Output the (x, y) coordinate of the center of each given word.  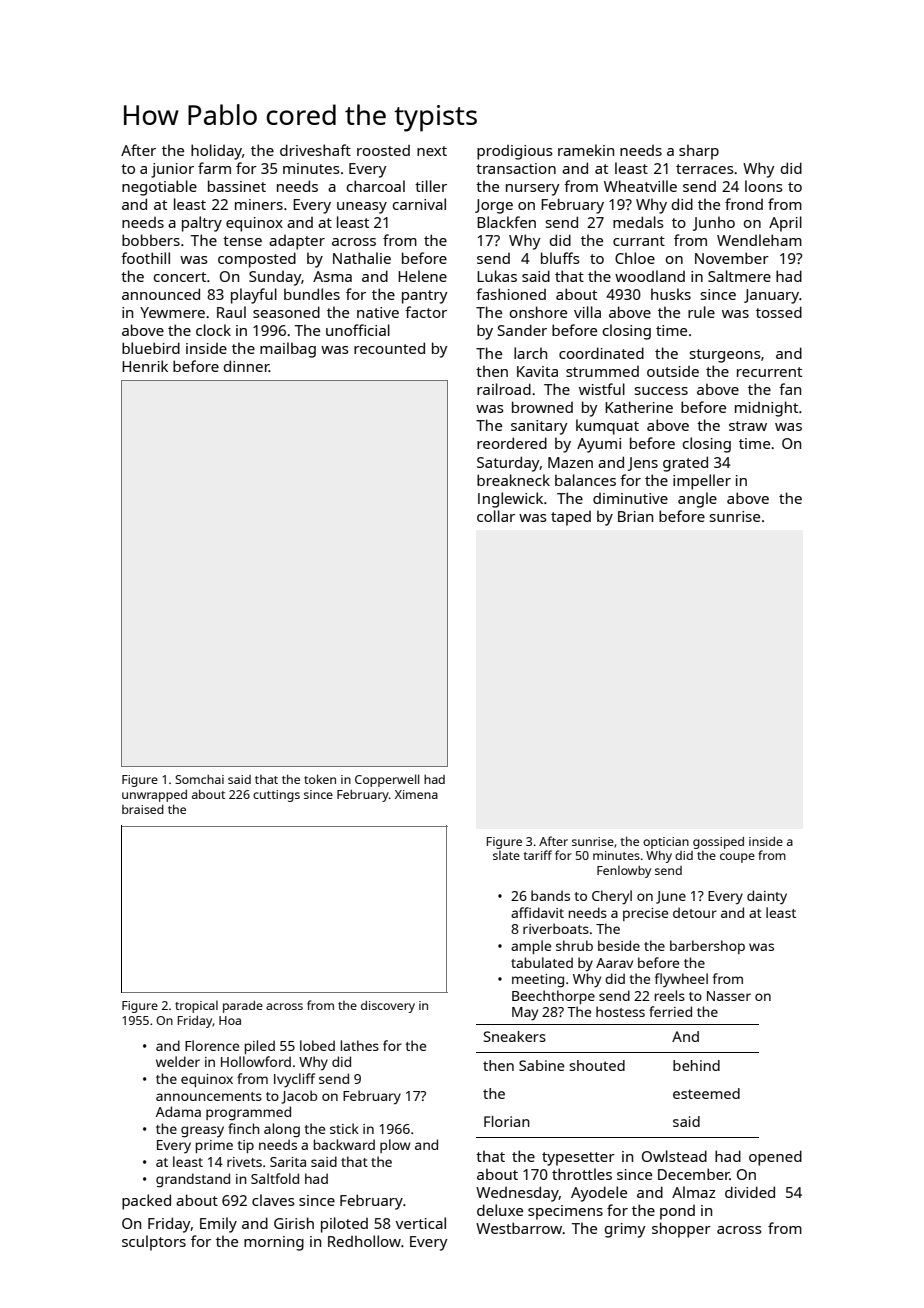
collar (496, 516)
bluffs (560, 258)
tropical (196, 1006)
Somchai (199, 779)
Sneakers (515, 1036)
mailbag (288, 350)
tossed (779, 312)
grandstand (193, 1180)
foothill (145, 258)
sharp (699, 152)
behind (696, 1065)
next (432, 151)
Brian (635, 516)
